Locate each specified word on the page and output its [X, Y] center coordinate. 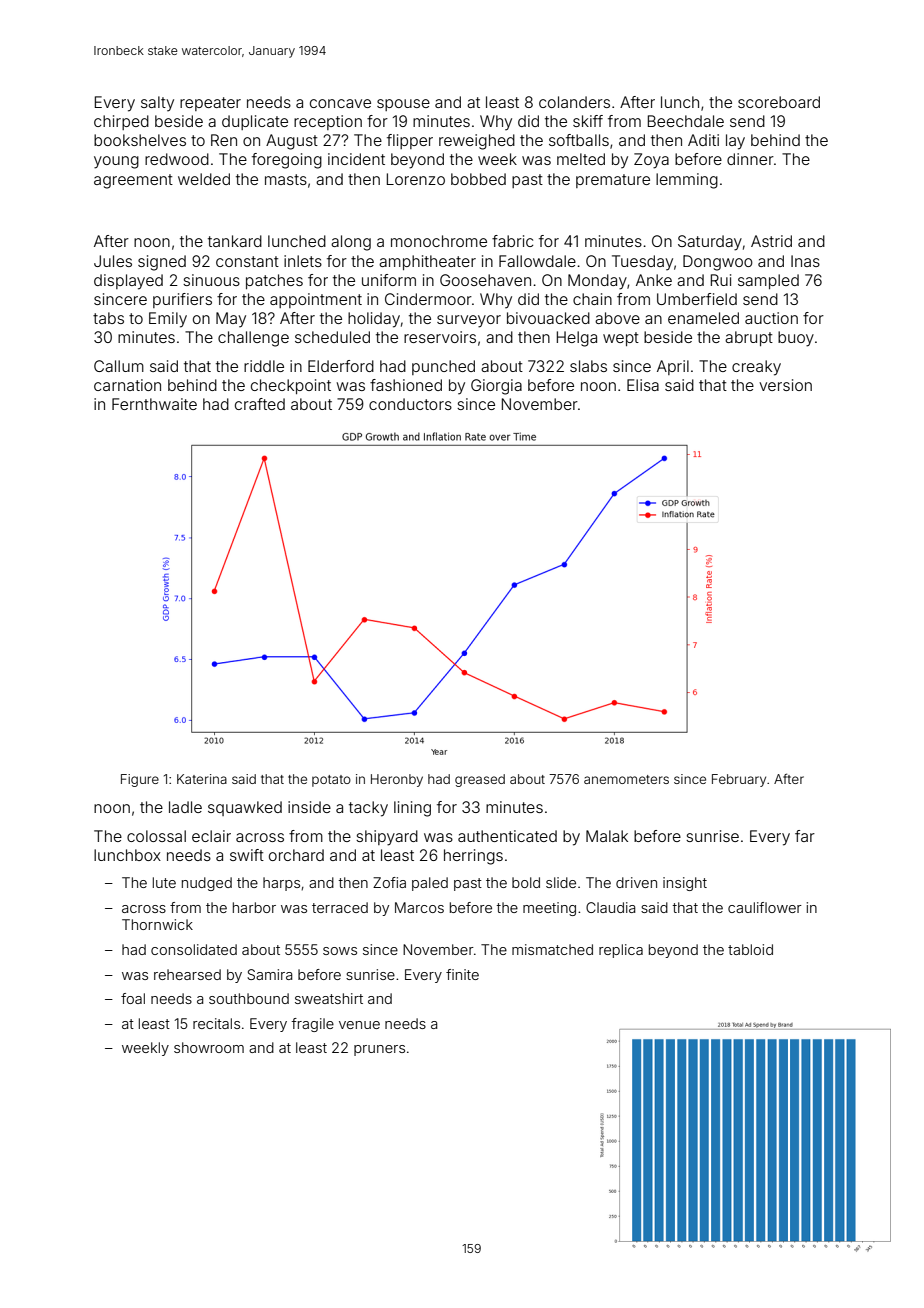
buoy [796, 339]
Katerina [202, 779]
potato [331, 781]
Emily [168, 320]
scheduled [332, 337]
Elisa [643, 385]
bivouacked [548, 318]
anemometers [626, 779]
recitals [216, 1023]
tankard [235, 241]
